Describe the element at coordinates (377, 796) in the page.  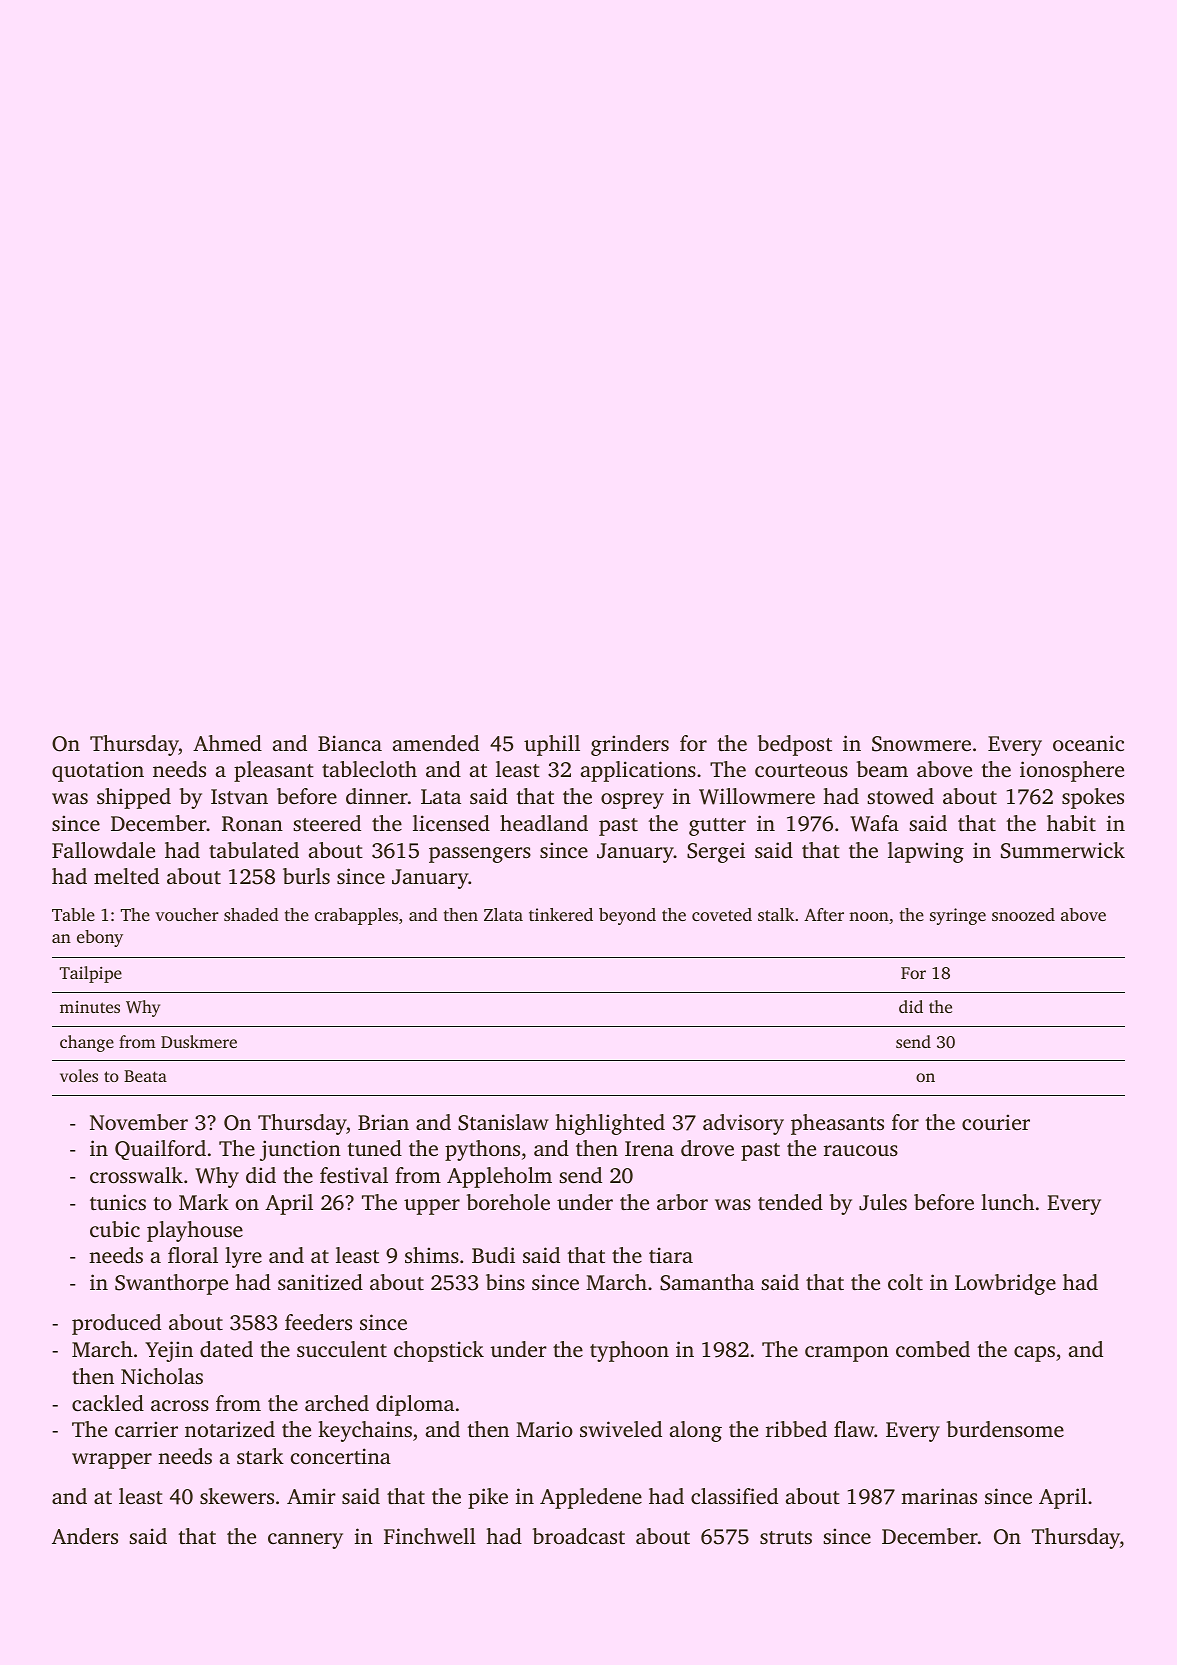
I see `dinner` at that location.
